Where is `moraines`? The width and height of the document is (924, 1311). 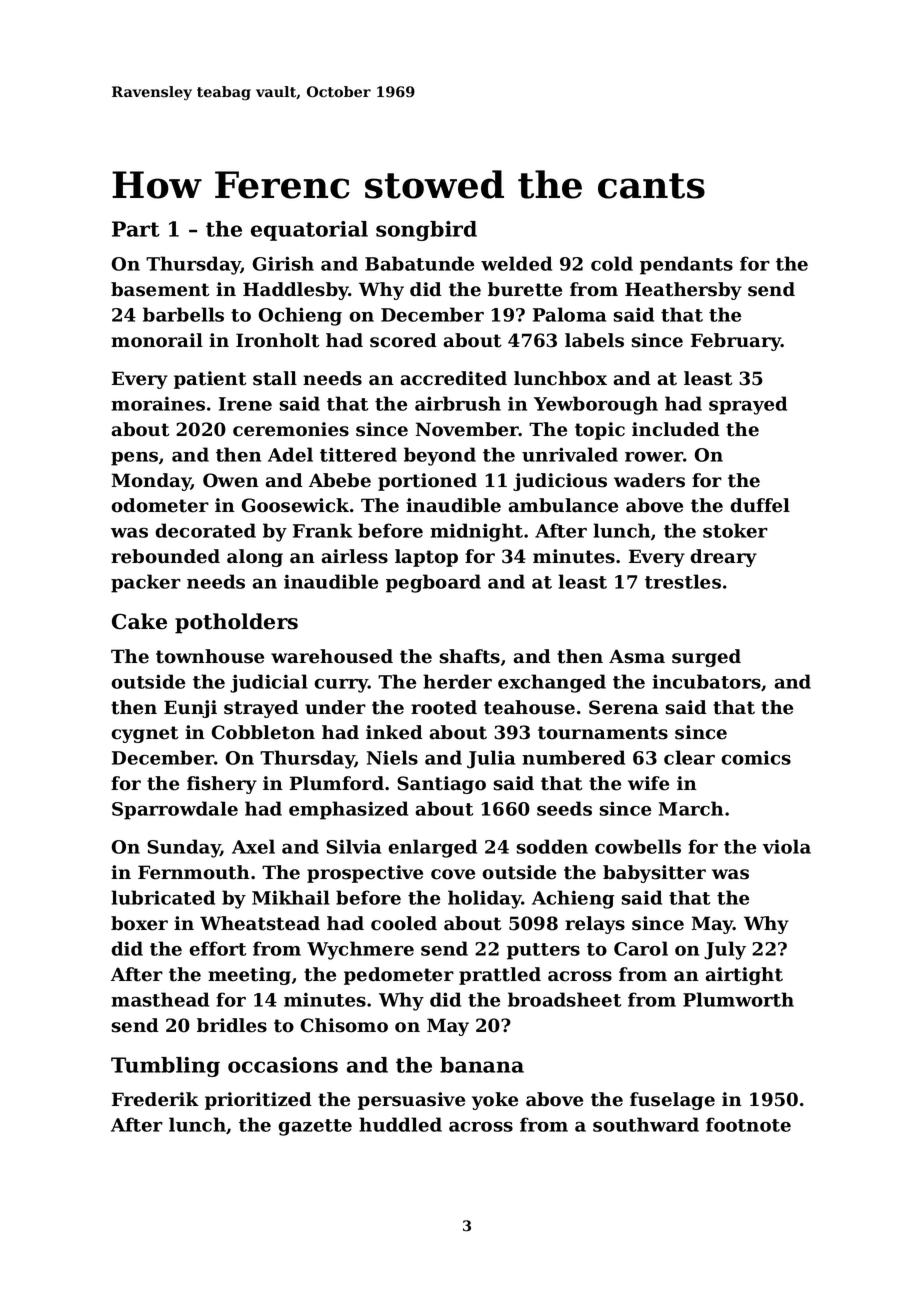 moraines is located at coordinates (158, 403).
